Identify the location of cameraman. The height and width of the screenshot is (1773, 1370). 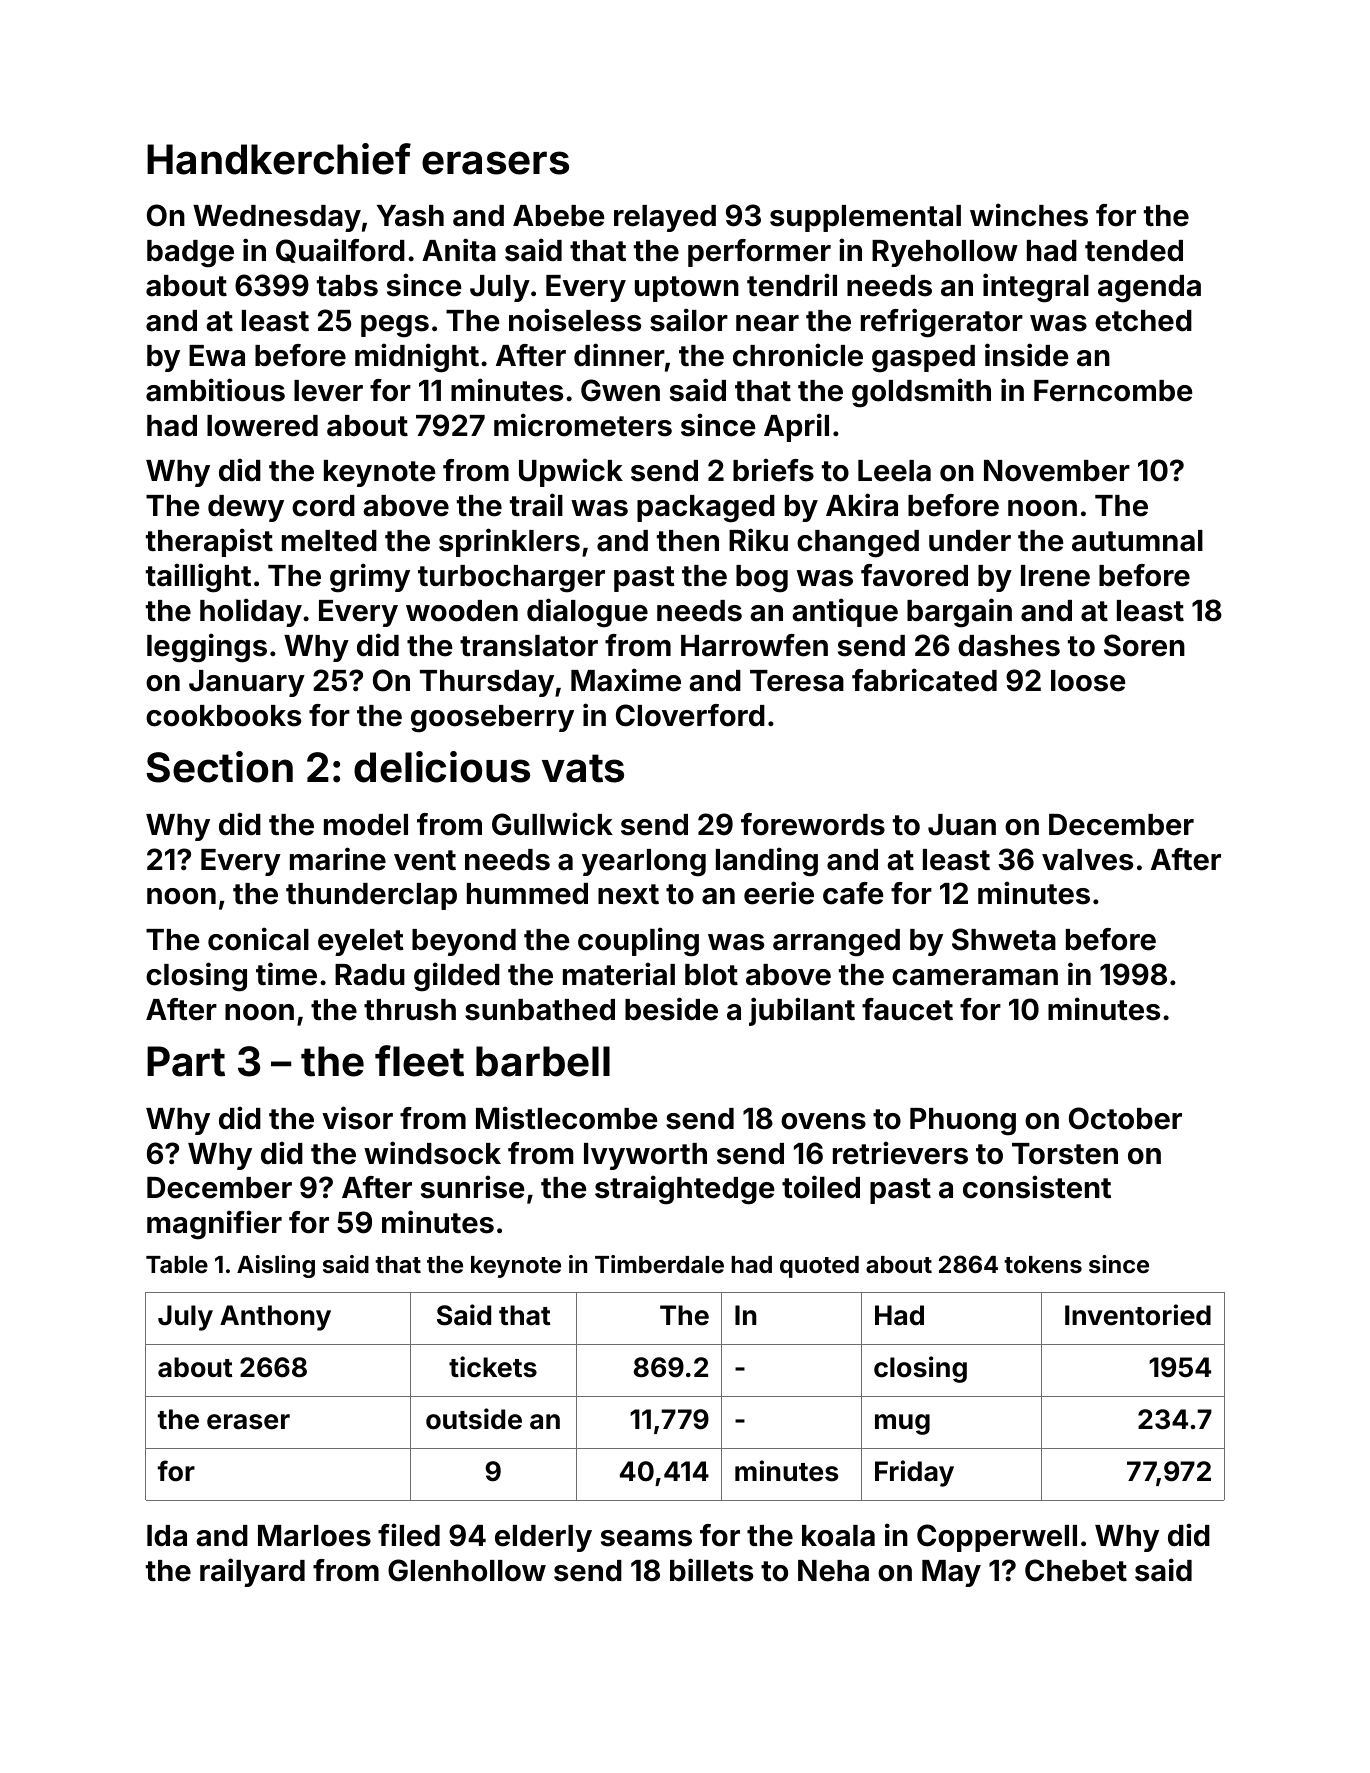
(975, 977).
